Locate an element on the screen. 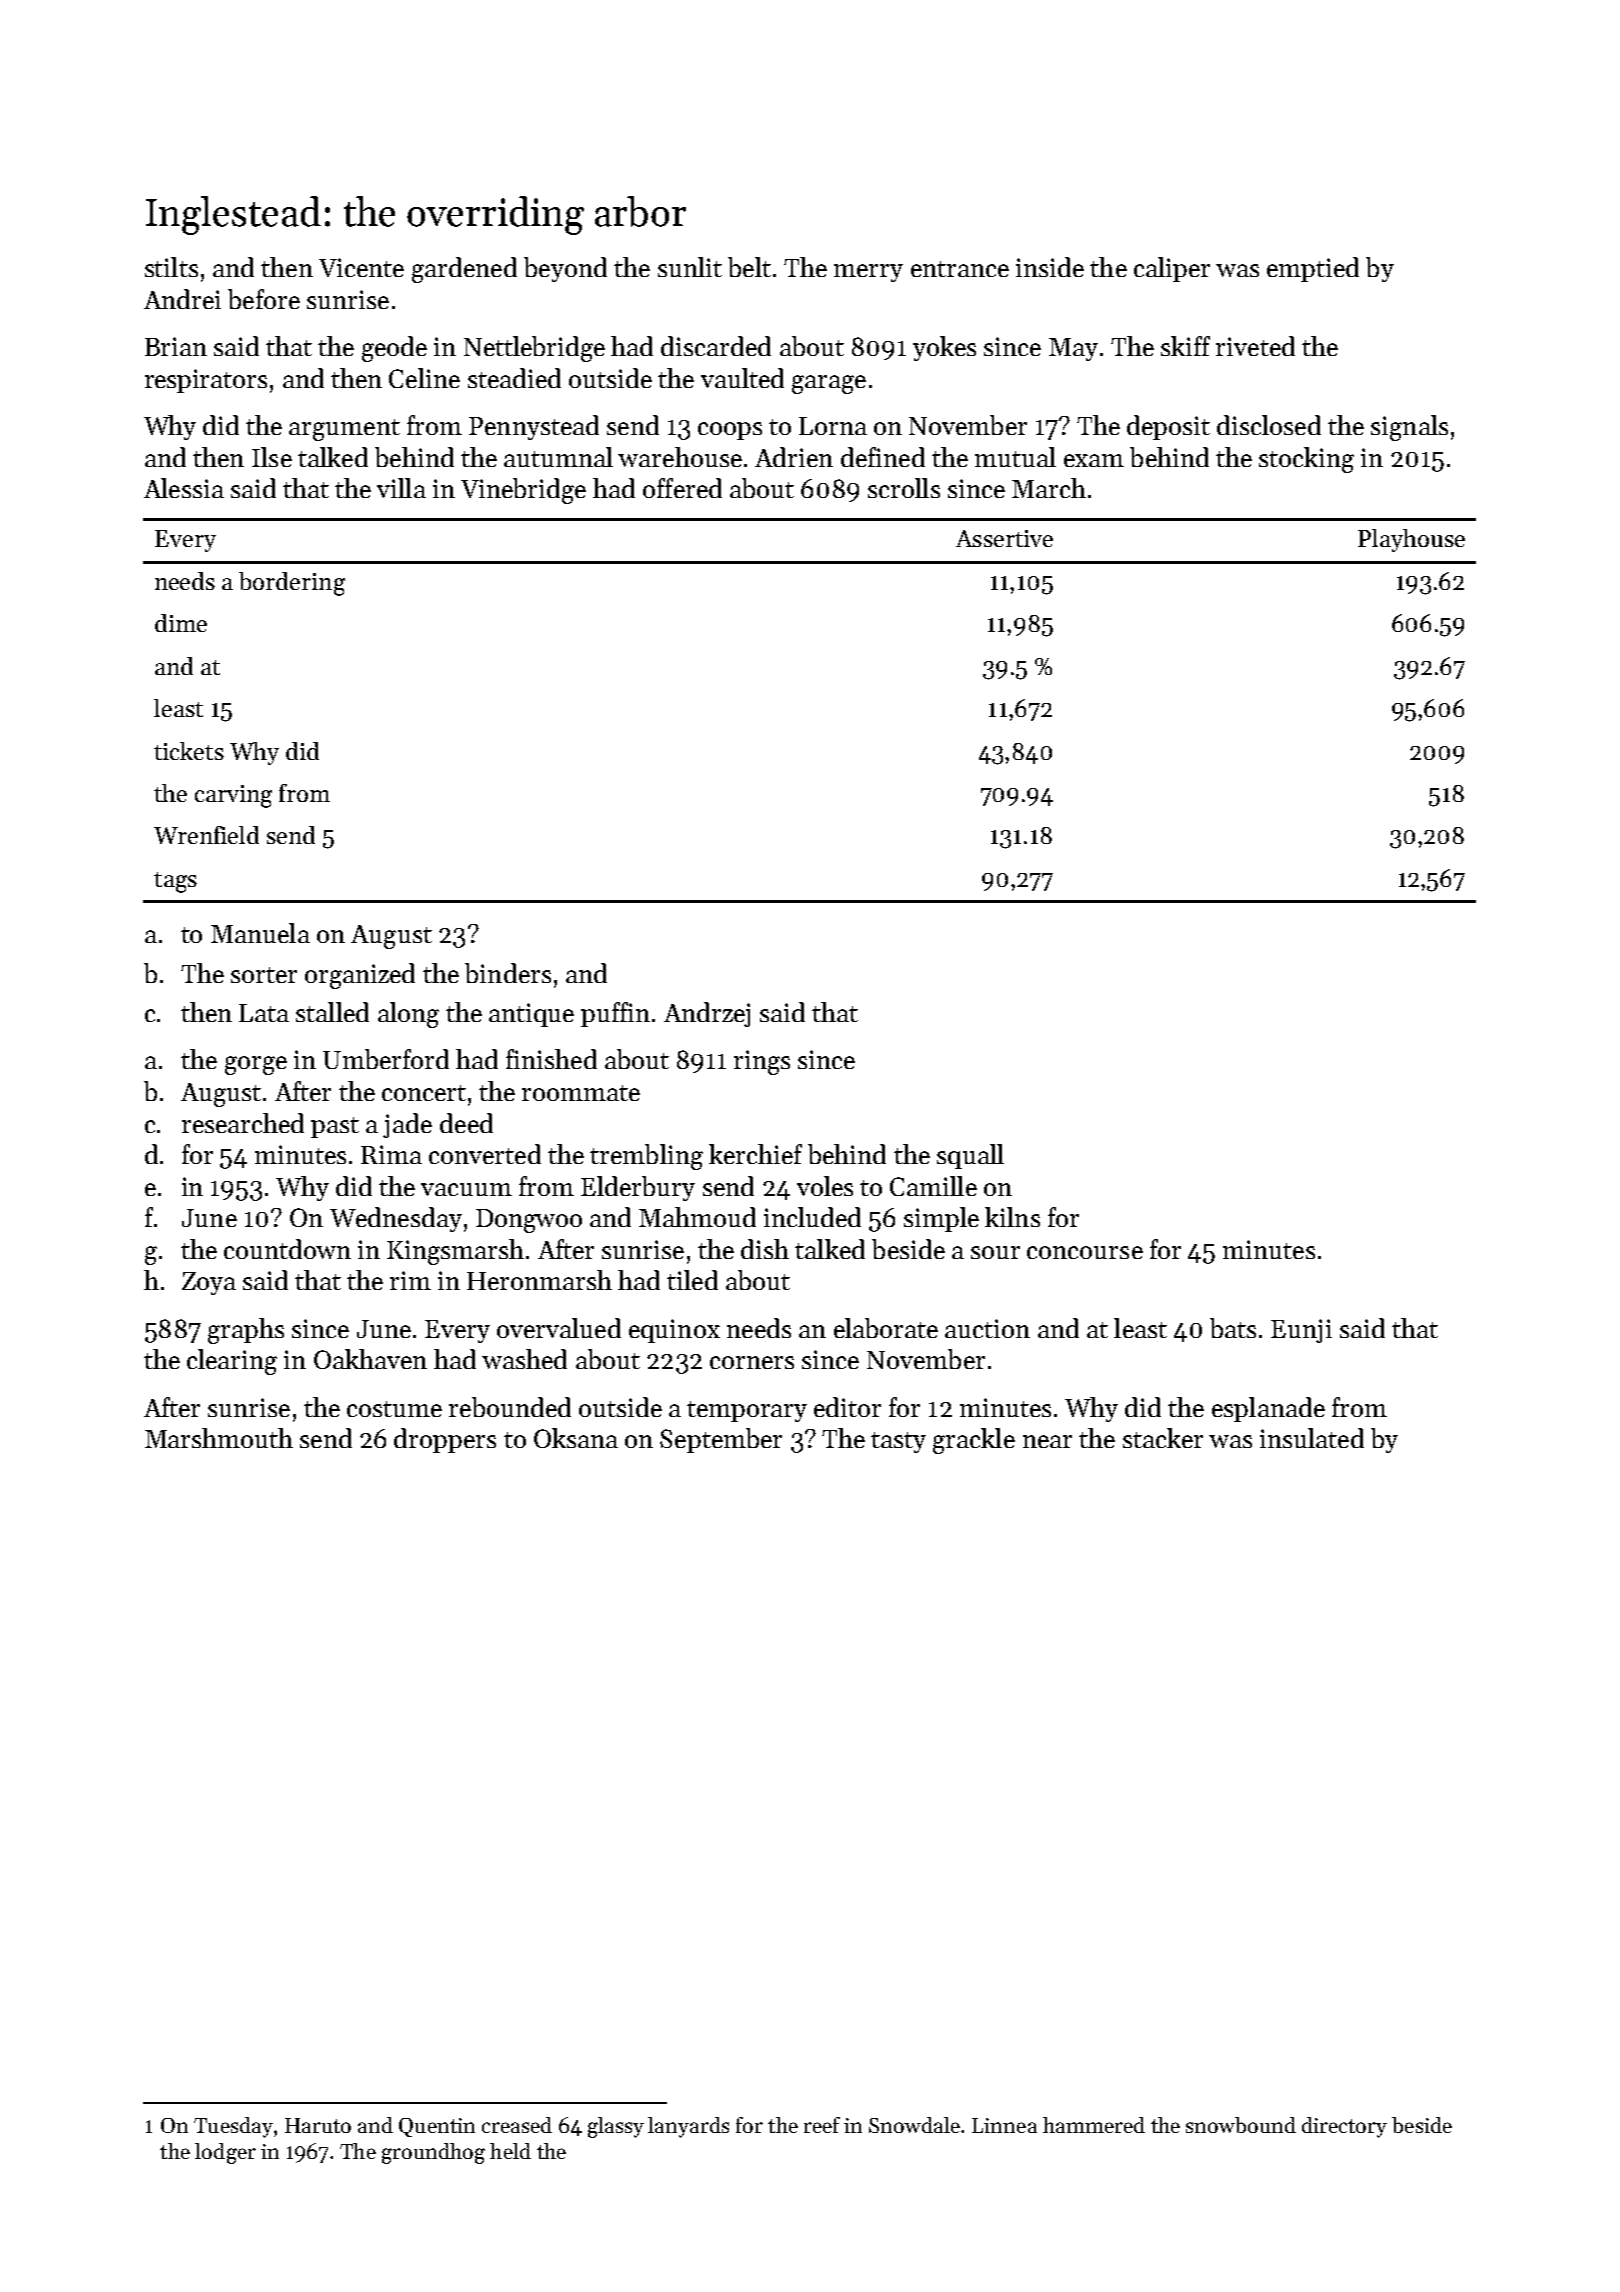 This screenshot has height=2292, width=1620. Andrzej is located at coordinates (707, 1014).
